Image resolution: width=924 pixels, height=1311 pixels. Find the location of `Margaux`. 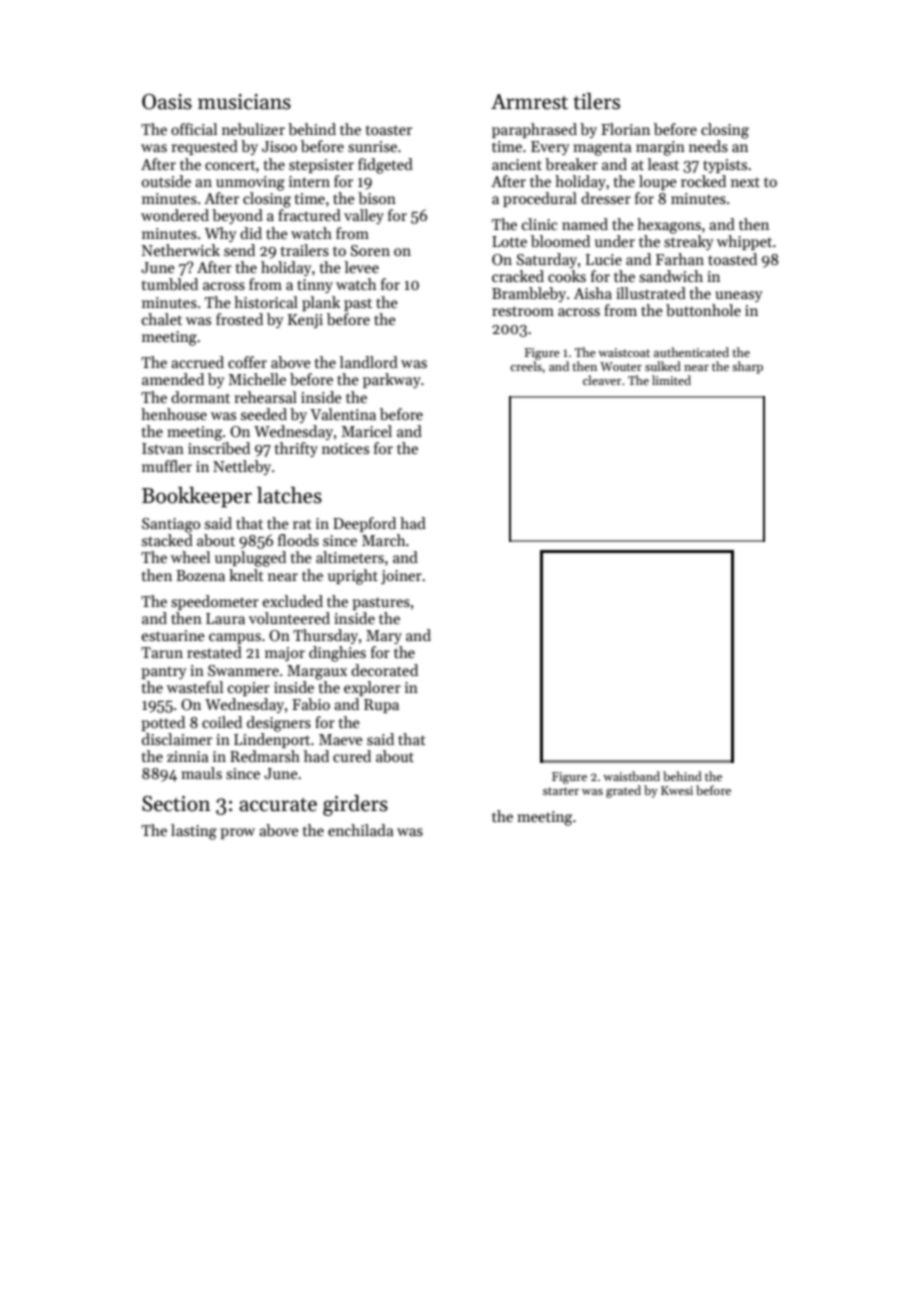

Margaux is located at coordinates (317, 672).
